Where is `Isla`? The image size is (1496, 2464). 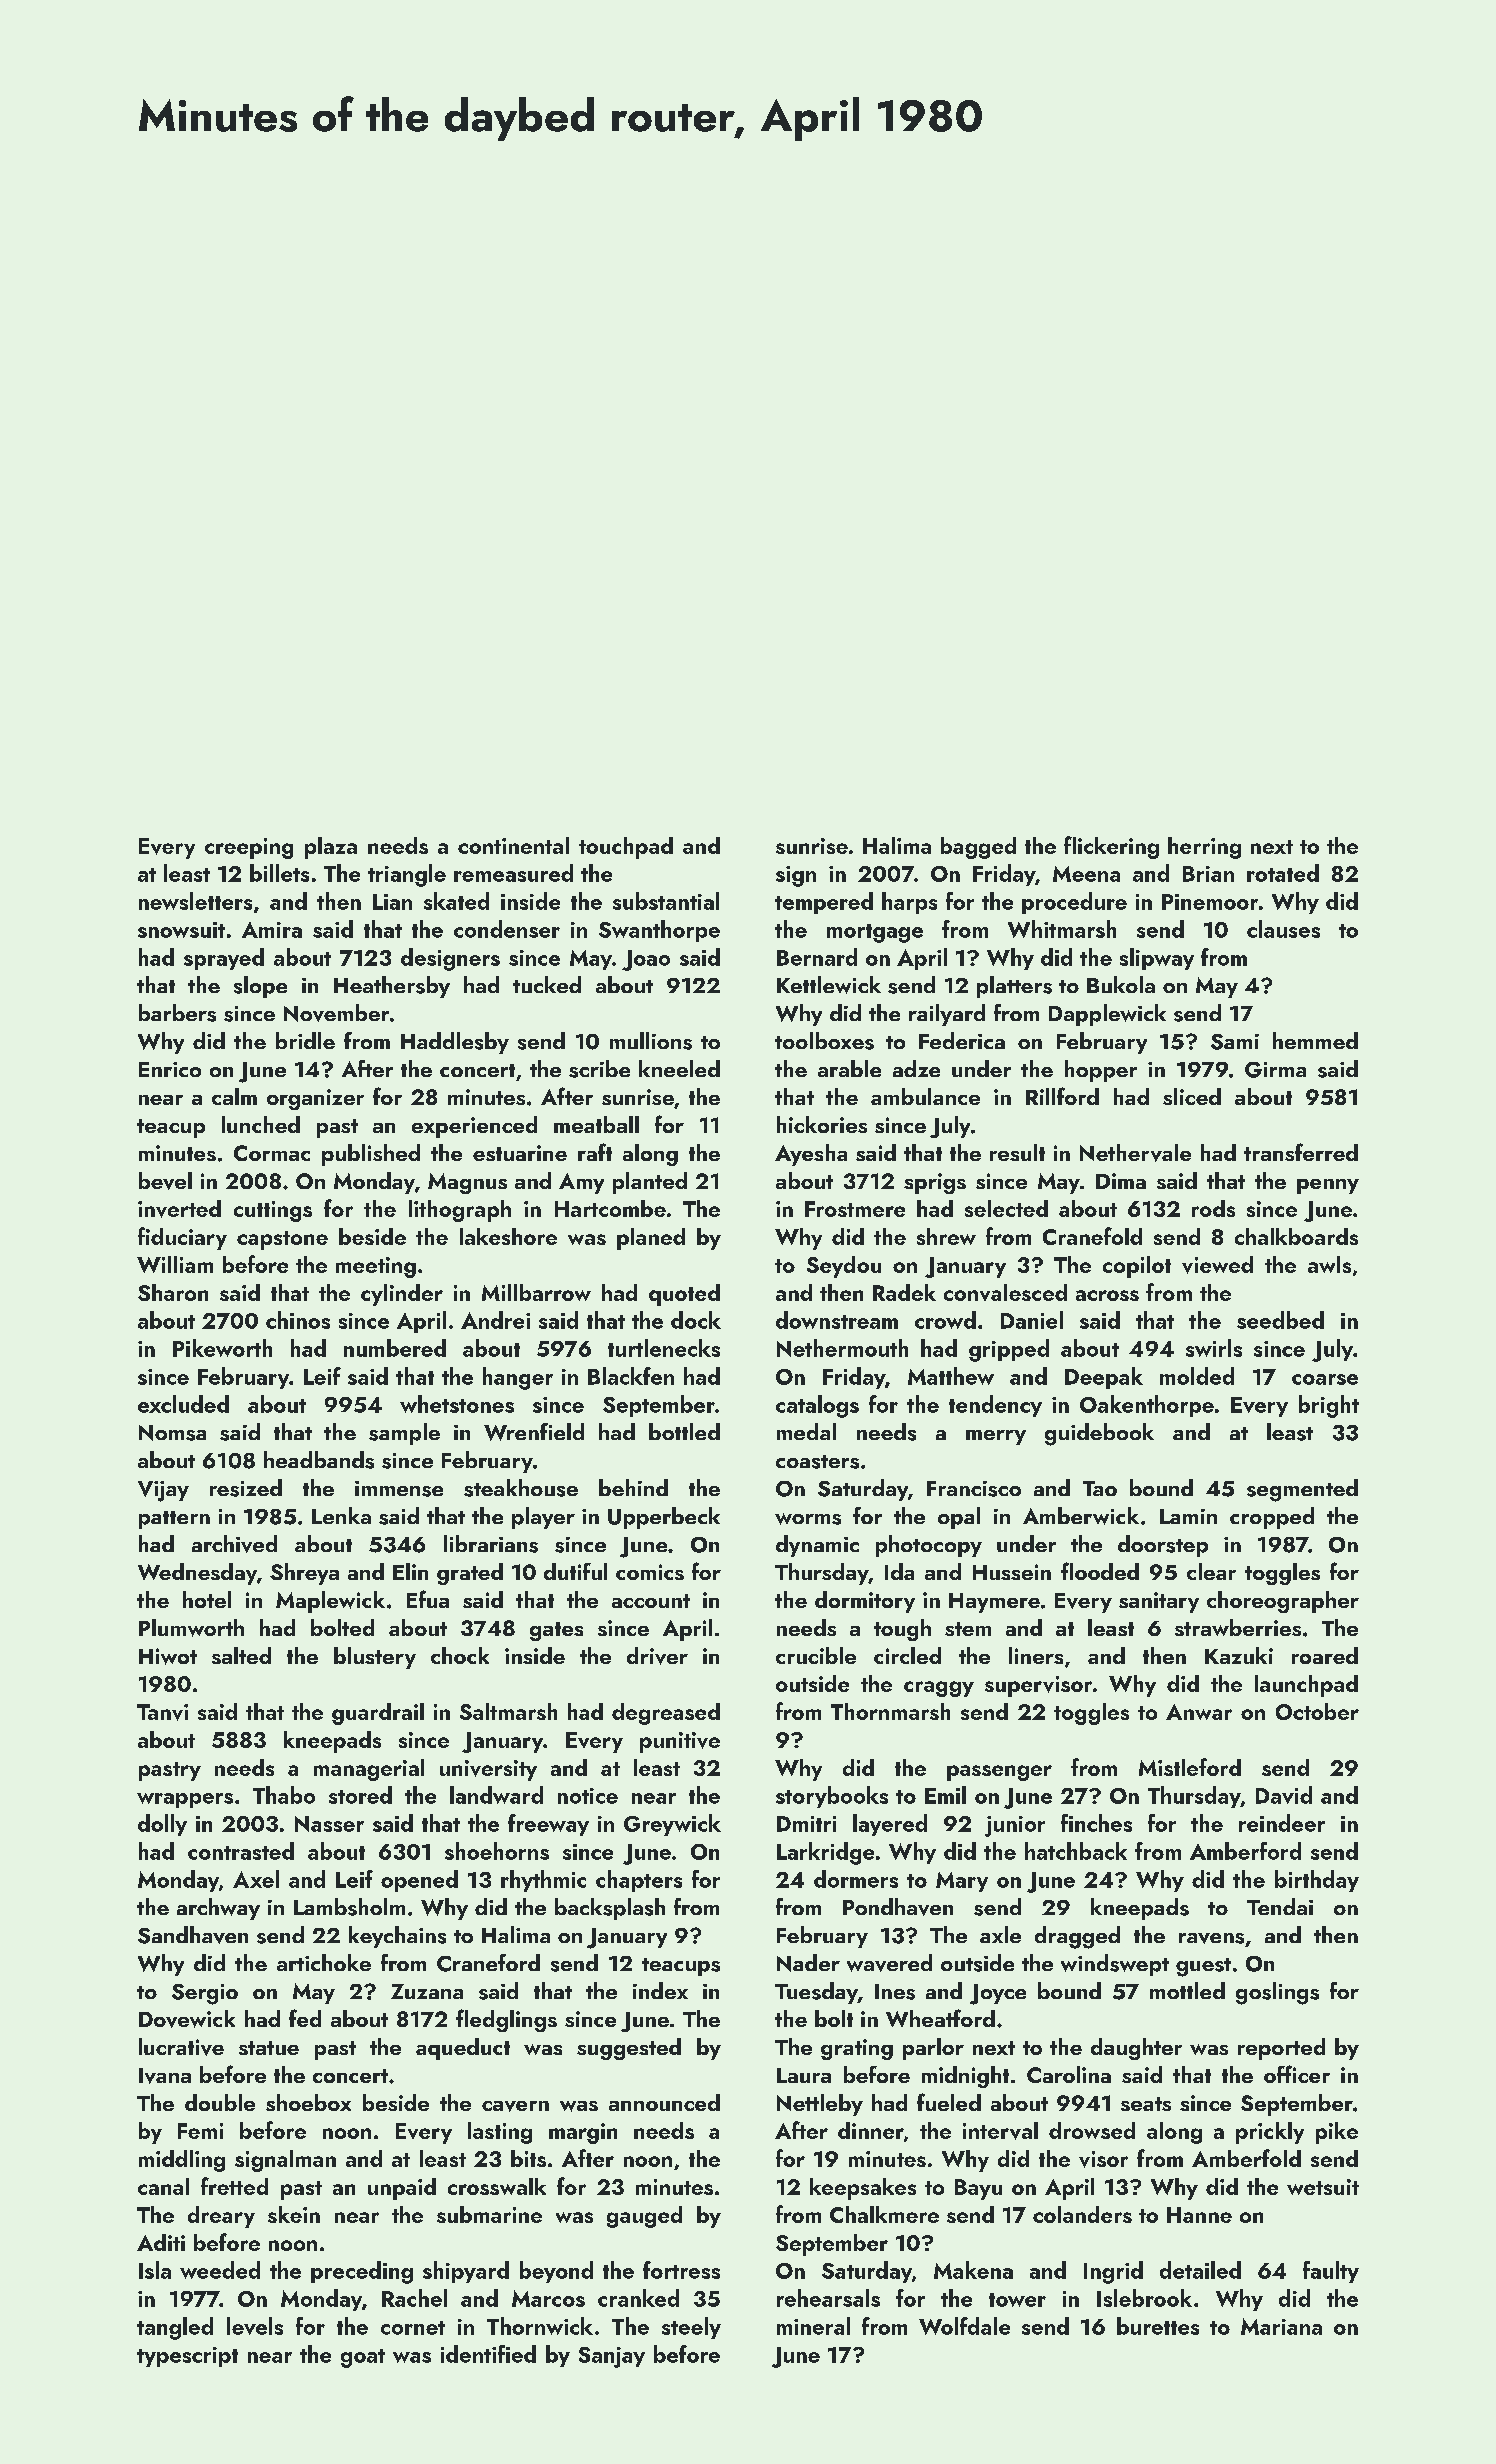
Isla is located at coordinates (155, 2270).
